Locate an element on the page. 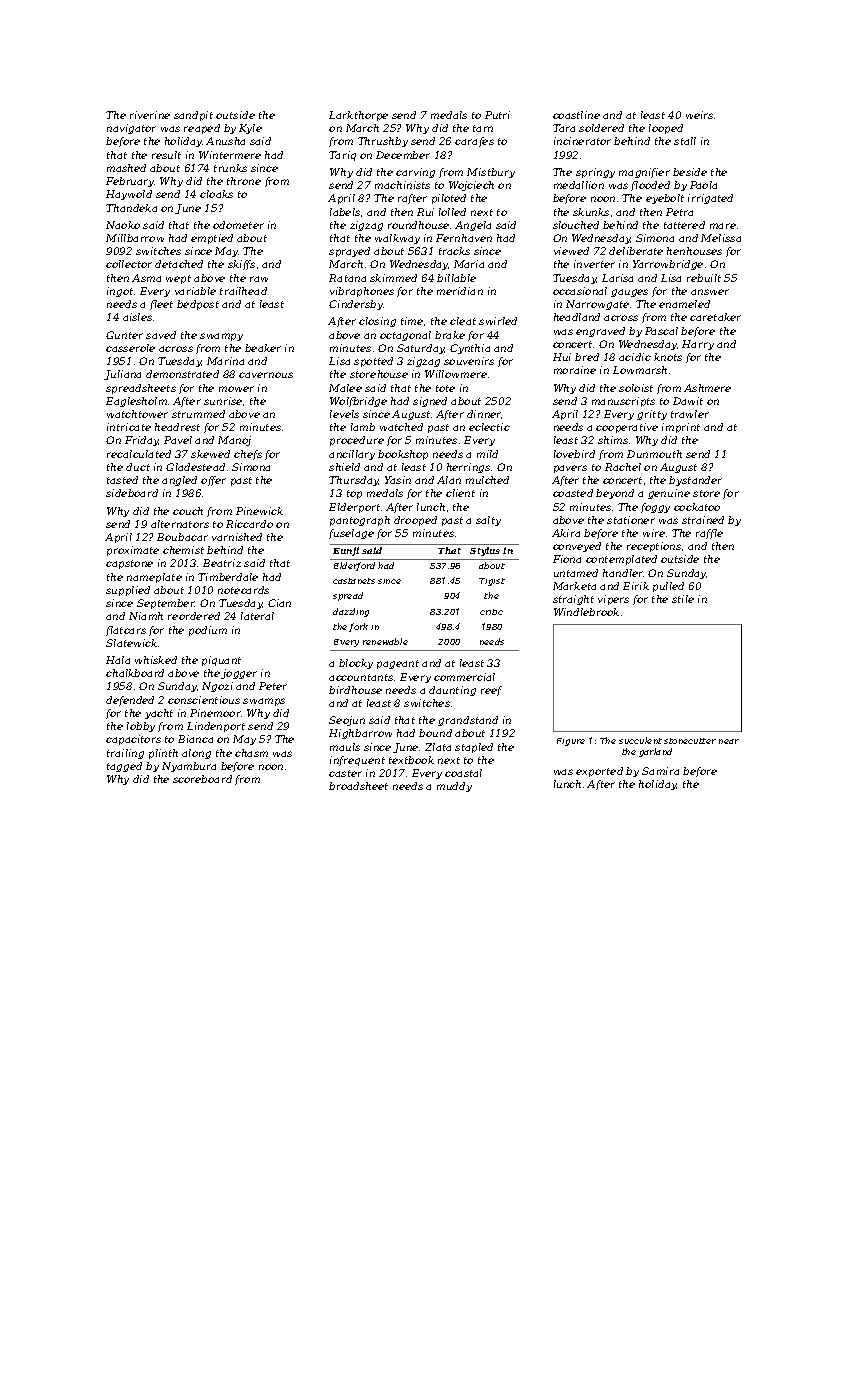  closing is located at coordinates (377, 322).
